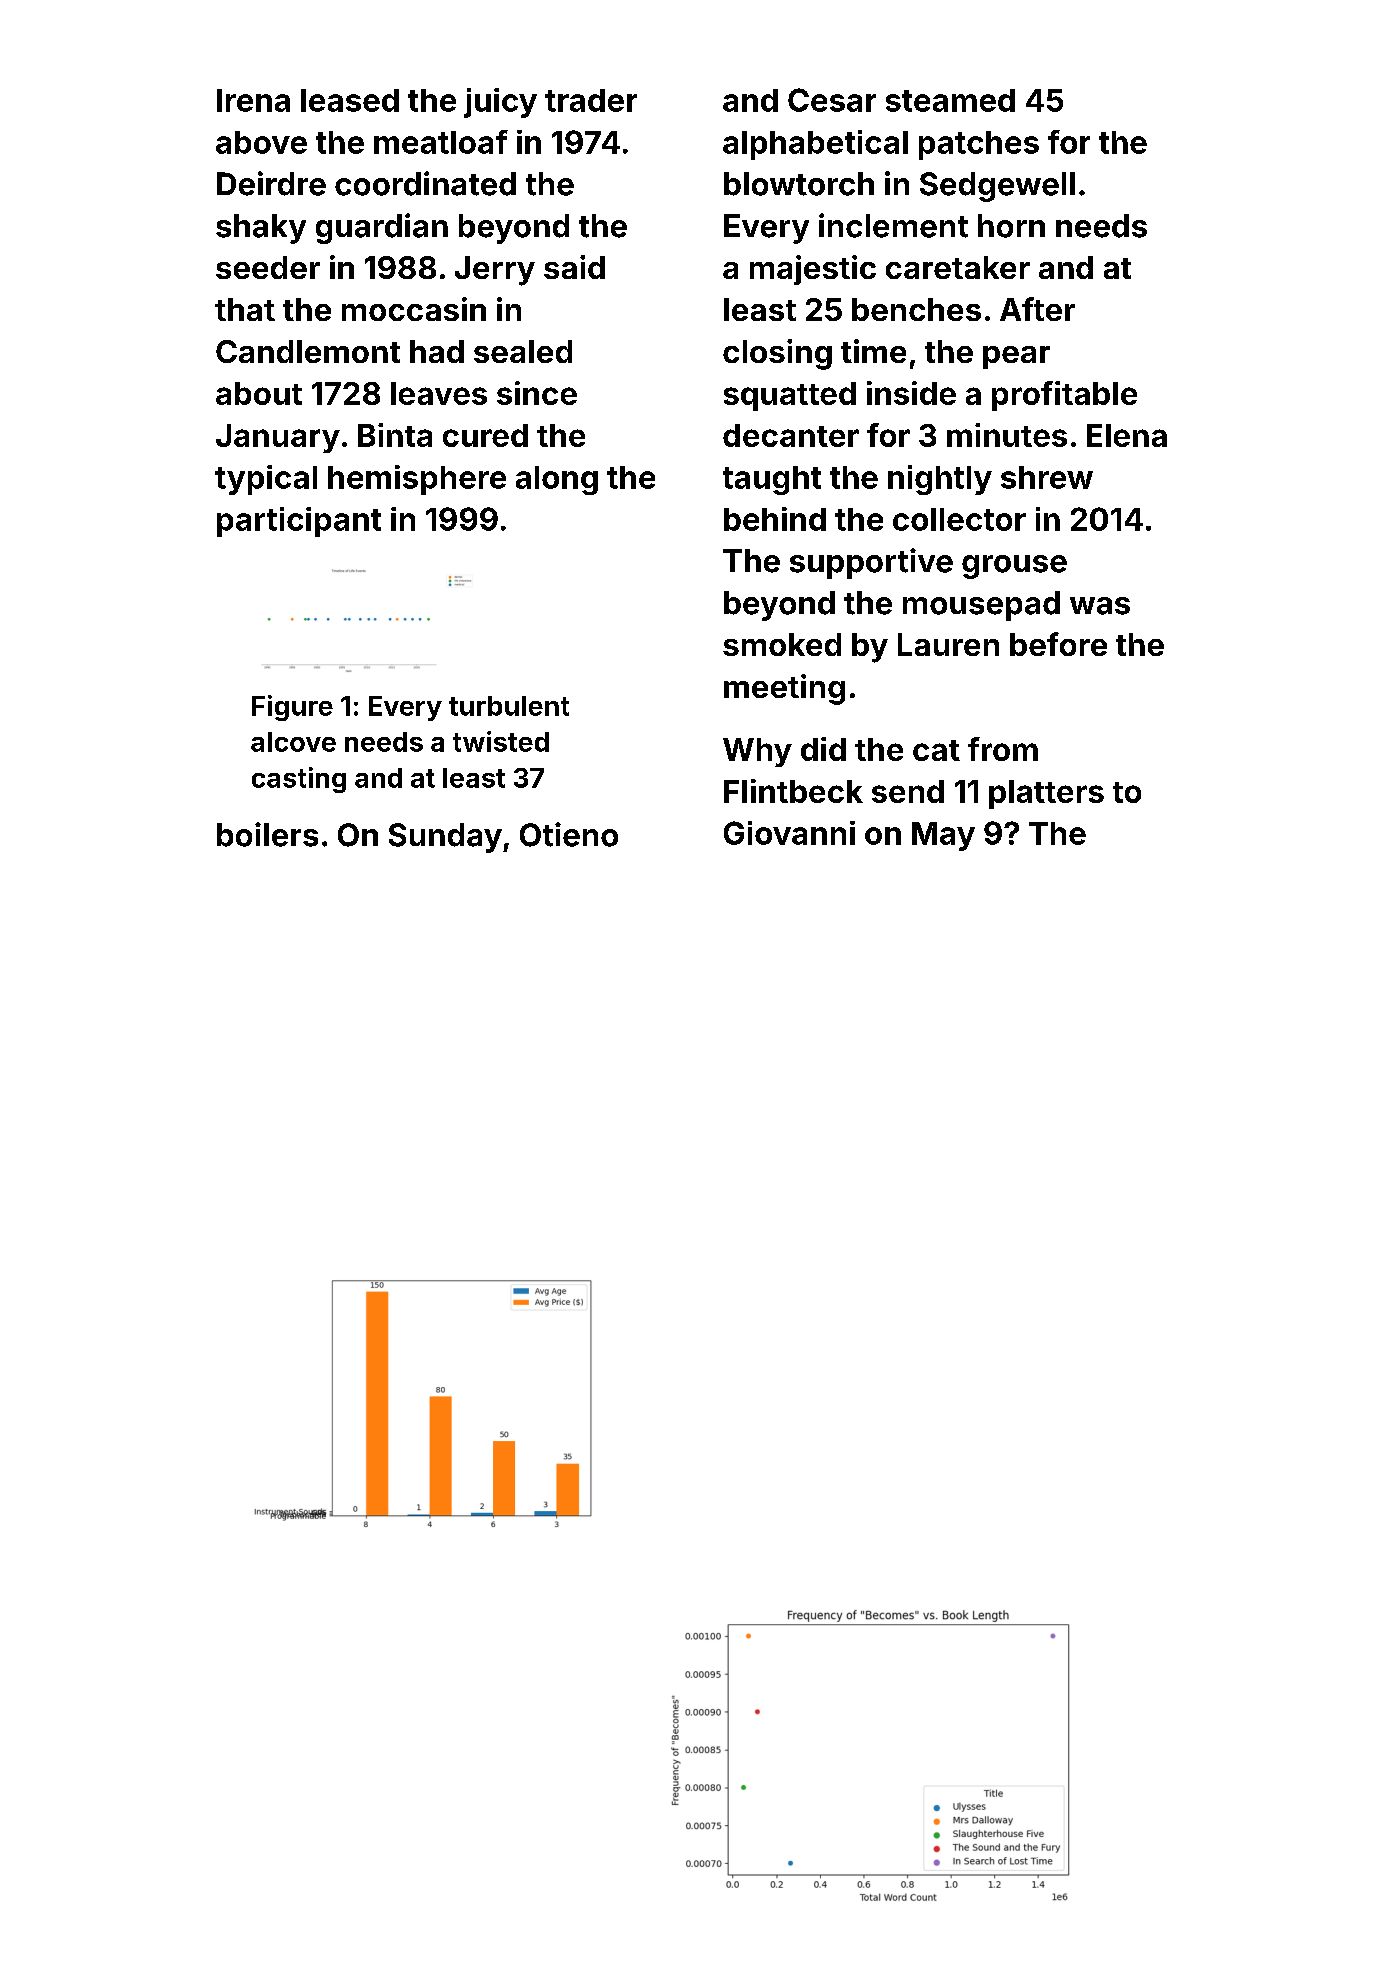 This image has width=1386, height=1969. What do you see at coordinates (832, 100) in the image?
I see `Cesar` at bounding box center [832, 100].
